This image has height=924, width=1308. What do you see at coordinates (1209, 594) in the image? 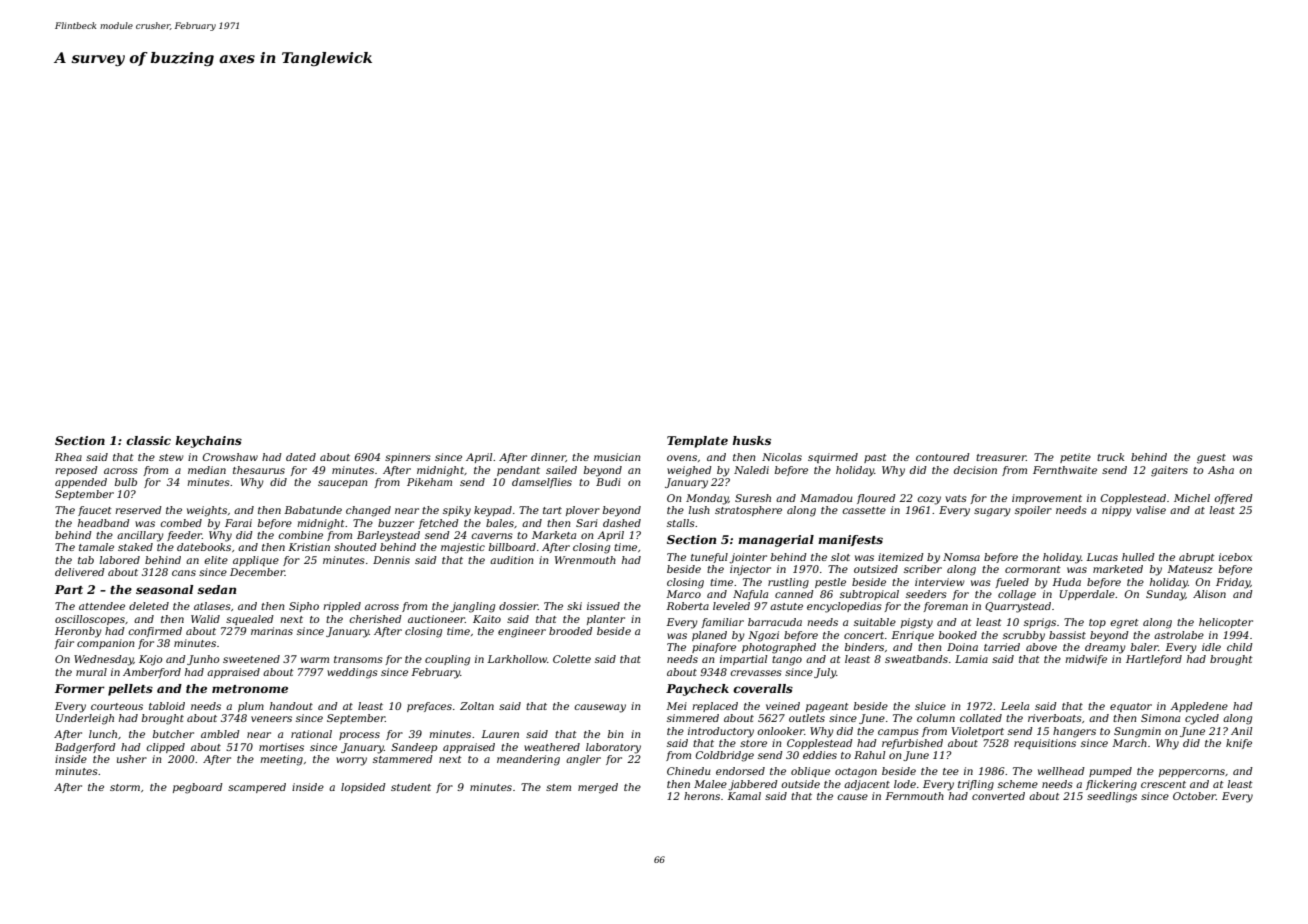
I see `Alison` at bounding box center [1209, 594].
